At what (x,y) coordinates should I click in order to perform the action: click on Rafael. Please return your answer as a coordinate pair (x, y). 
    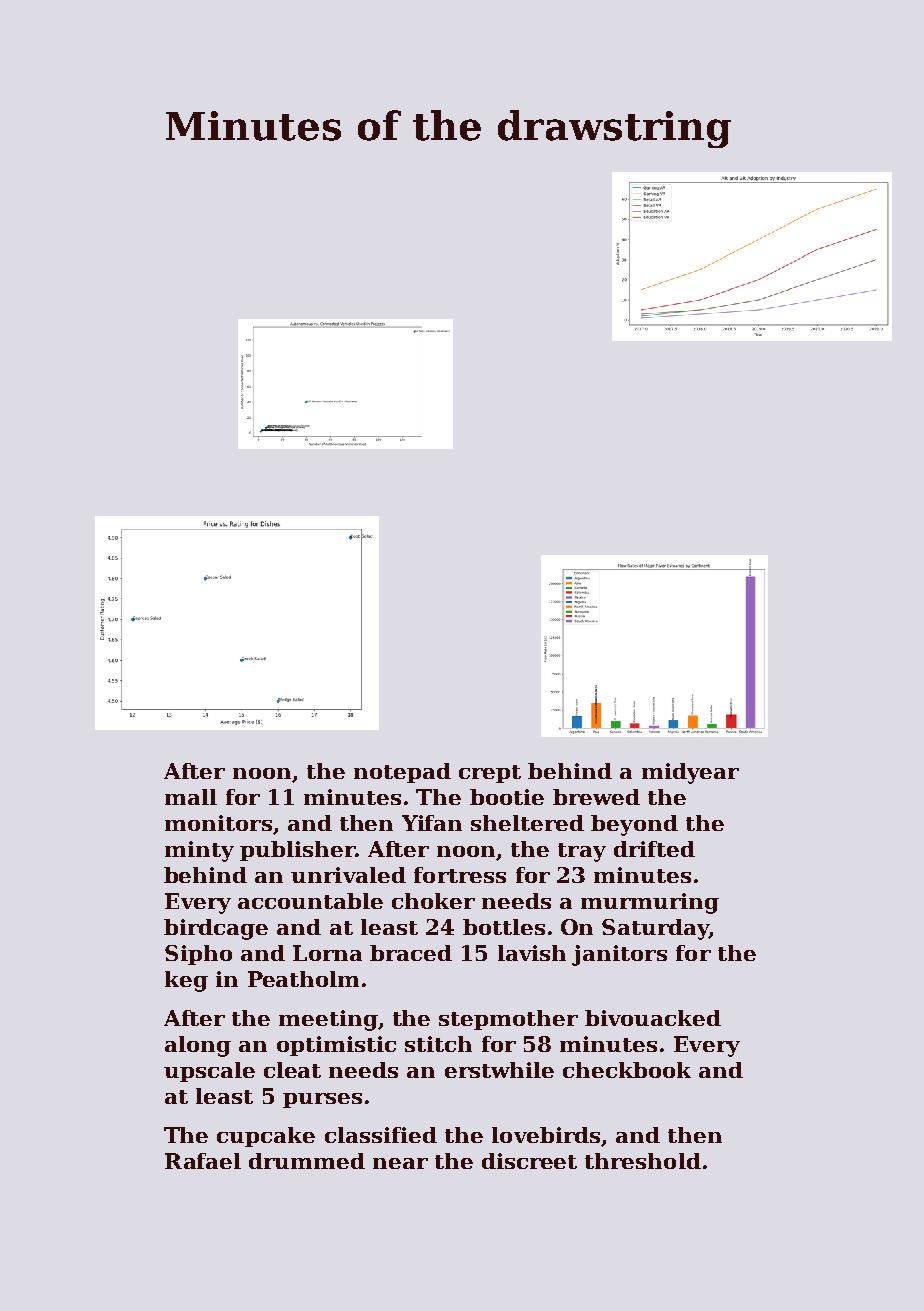
    Looking at the image, I should click on (203, 1161).
